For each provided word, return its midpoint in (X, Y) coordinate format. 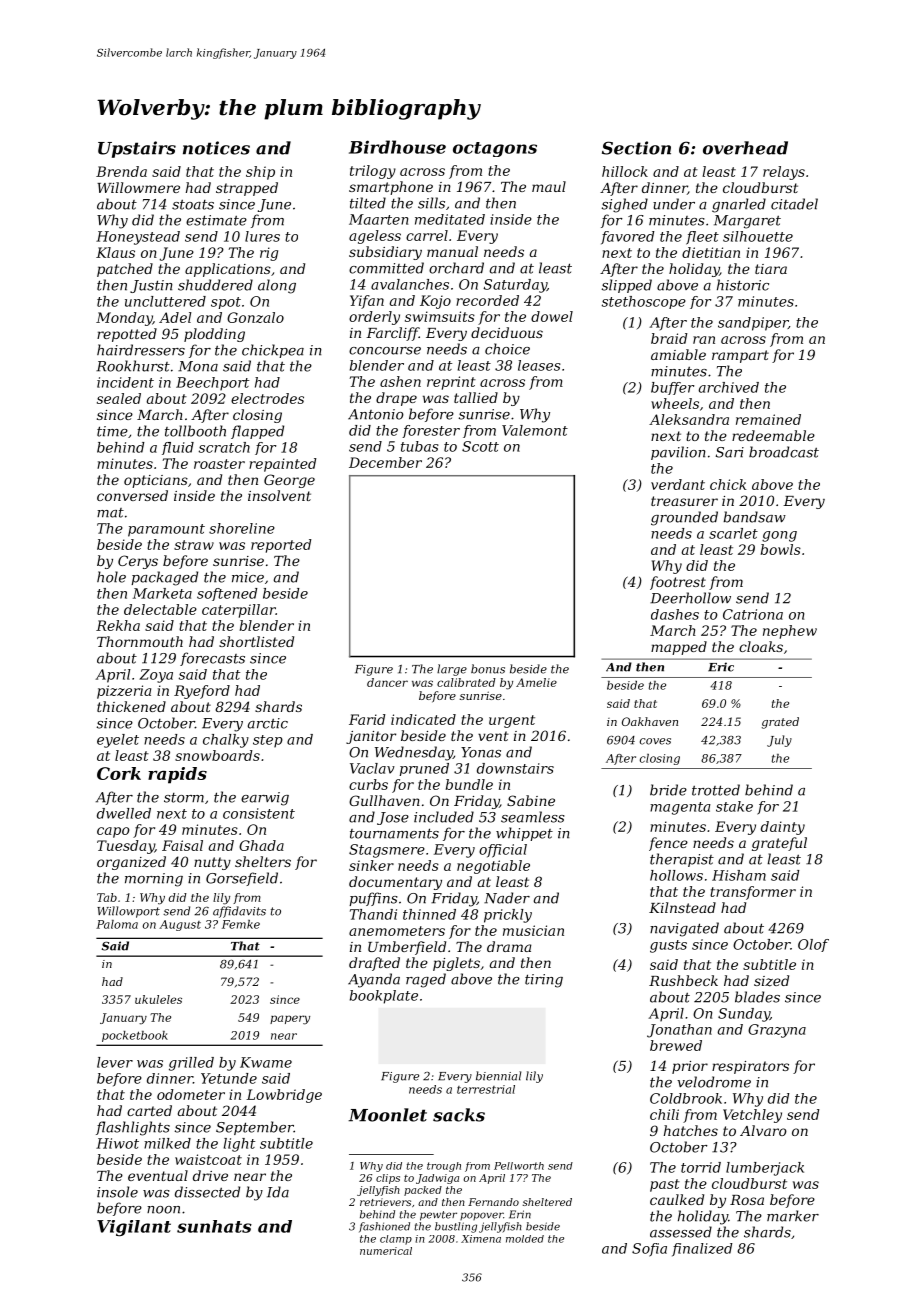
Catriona (753, 614)
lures (262, 236)
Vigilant (134, 1228)
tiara (771, 269)
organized (131, 863)
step (268, 741)
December (385, 462)
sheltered (547, 1202)
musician (533, 930)
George (289, 481)
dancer (387, 682)
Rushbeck (683, 980)
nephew (790, 632)
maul (549, 186)
